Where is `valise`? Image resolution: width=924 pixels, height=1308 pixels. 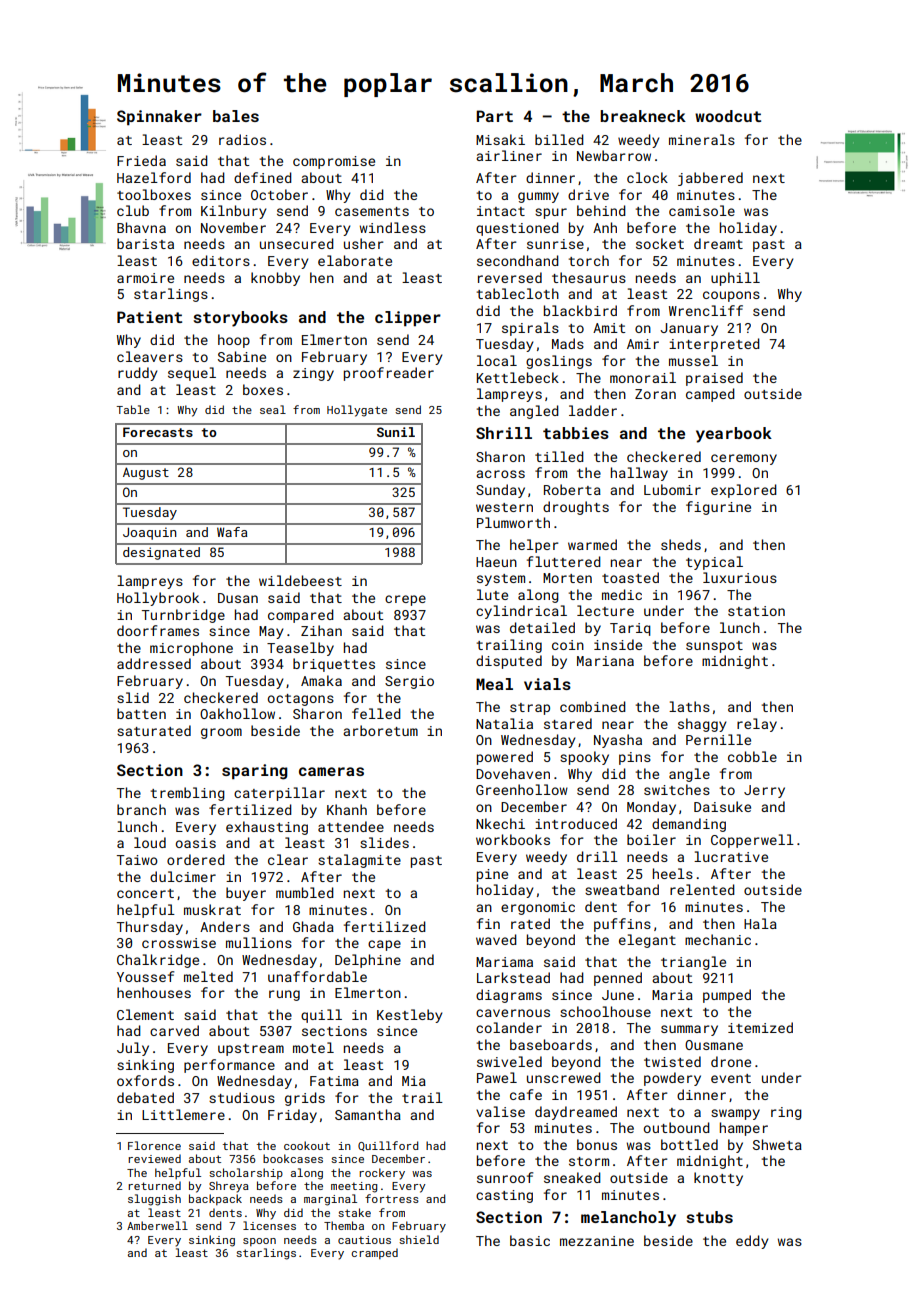 valise is located at coordinates (500, 1111).
